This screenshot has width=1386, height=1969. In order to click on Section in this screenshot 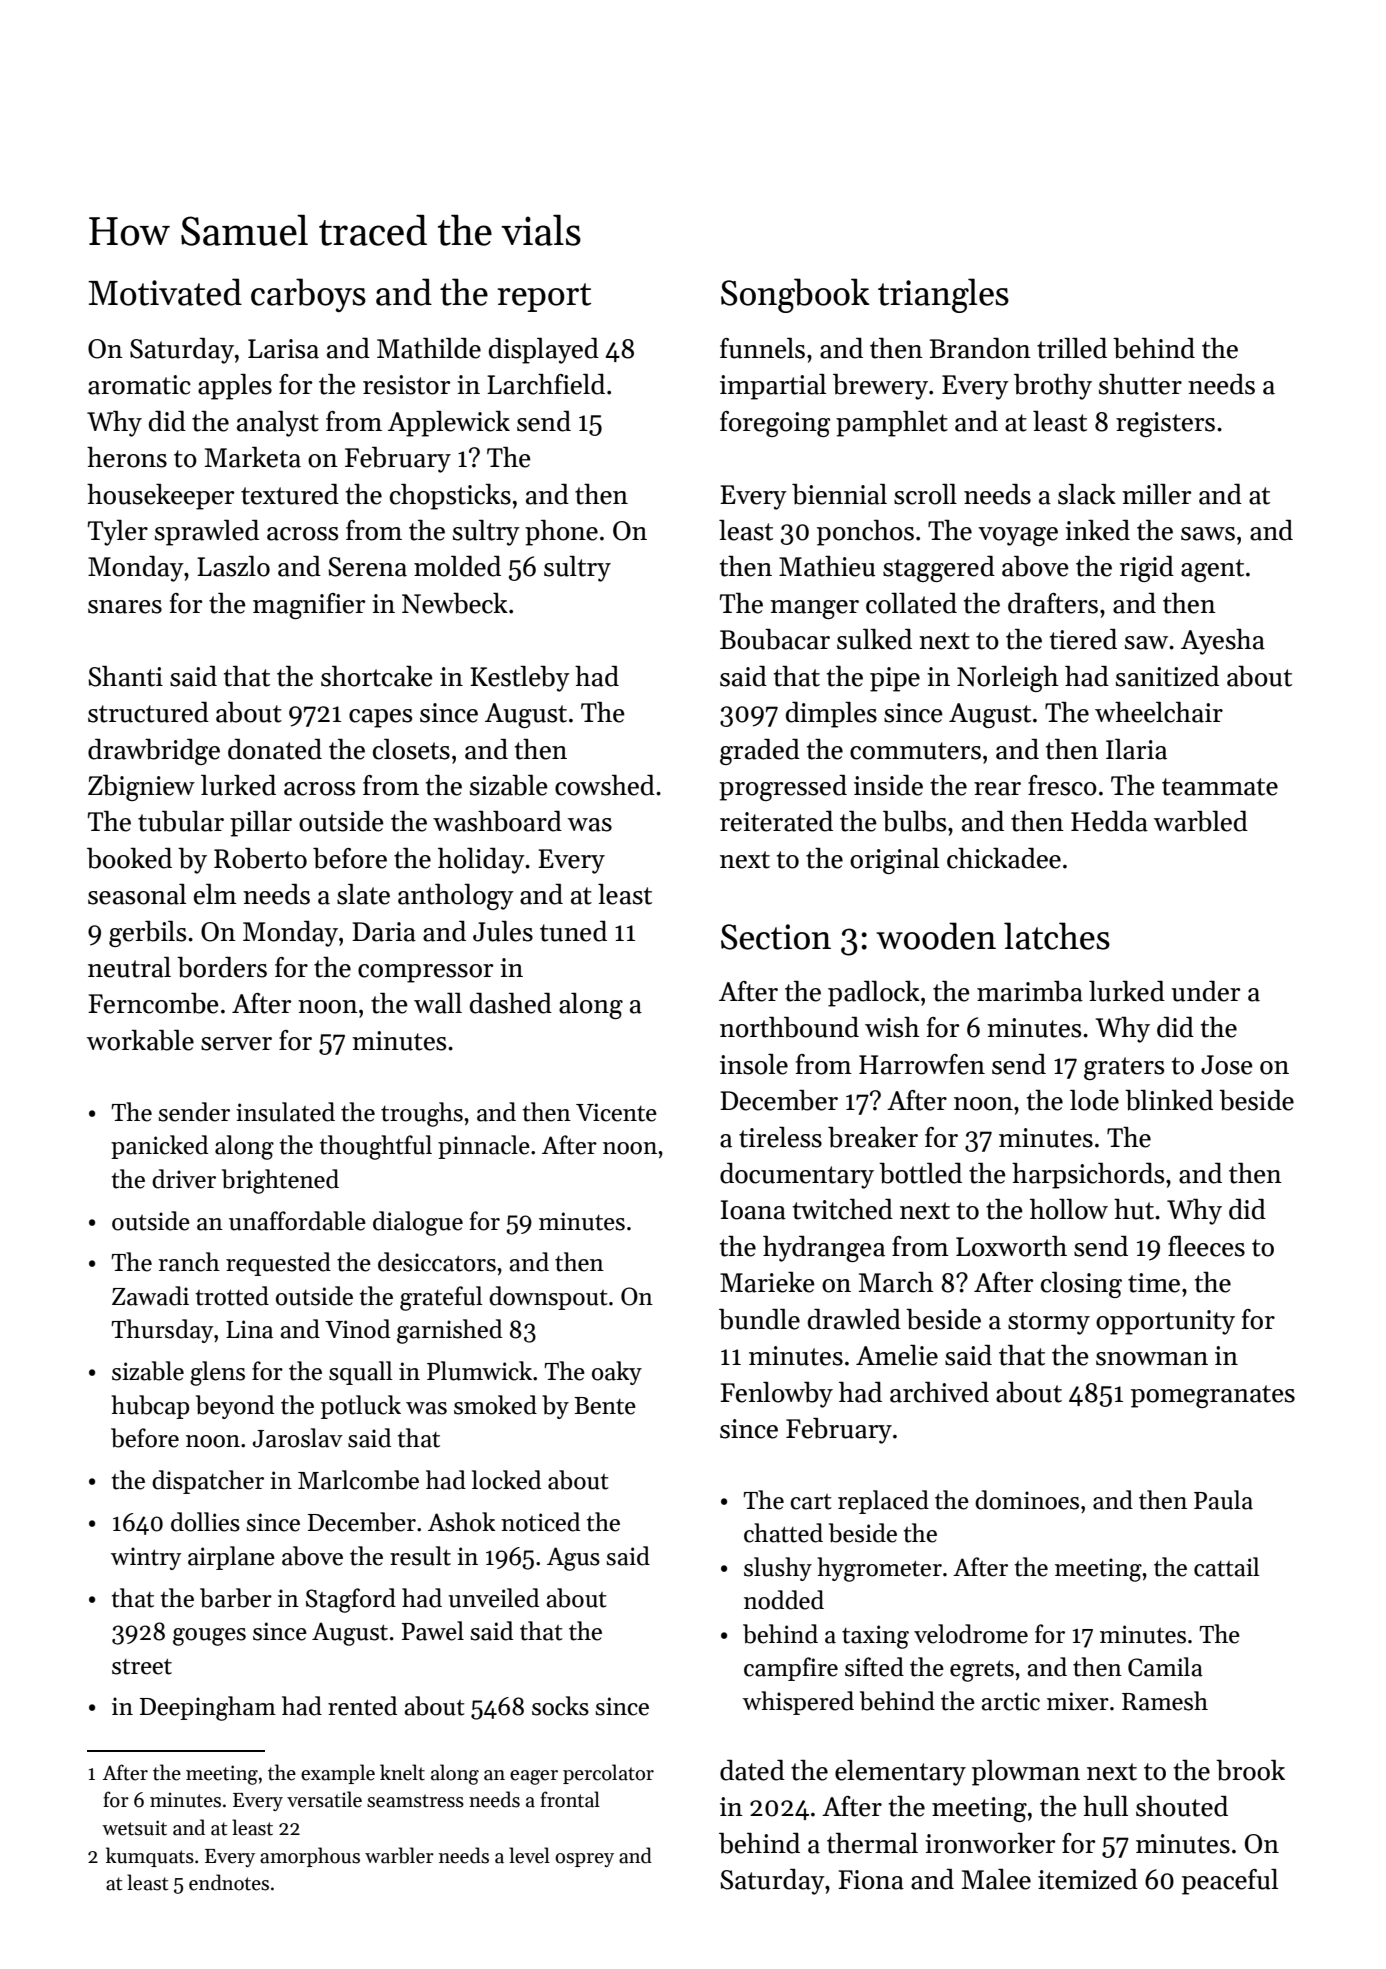, I will do `click(776, 937)`.
